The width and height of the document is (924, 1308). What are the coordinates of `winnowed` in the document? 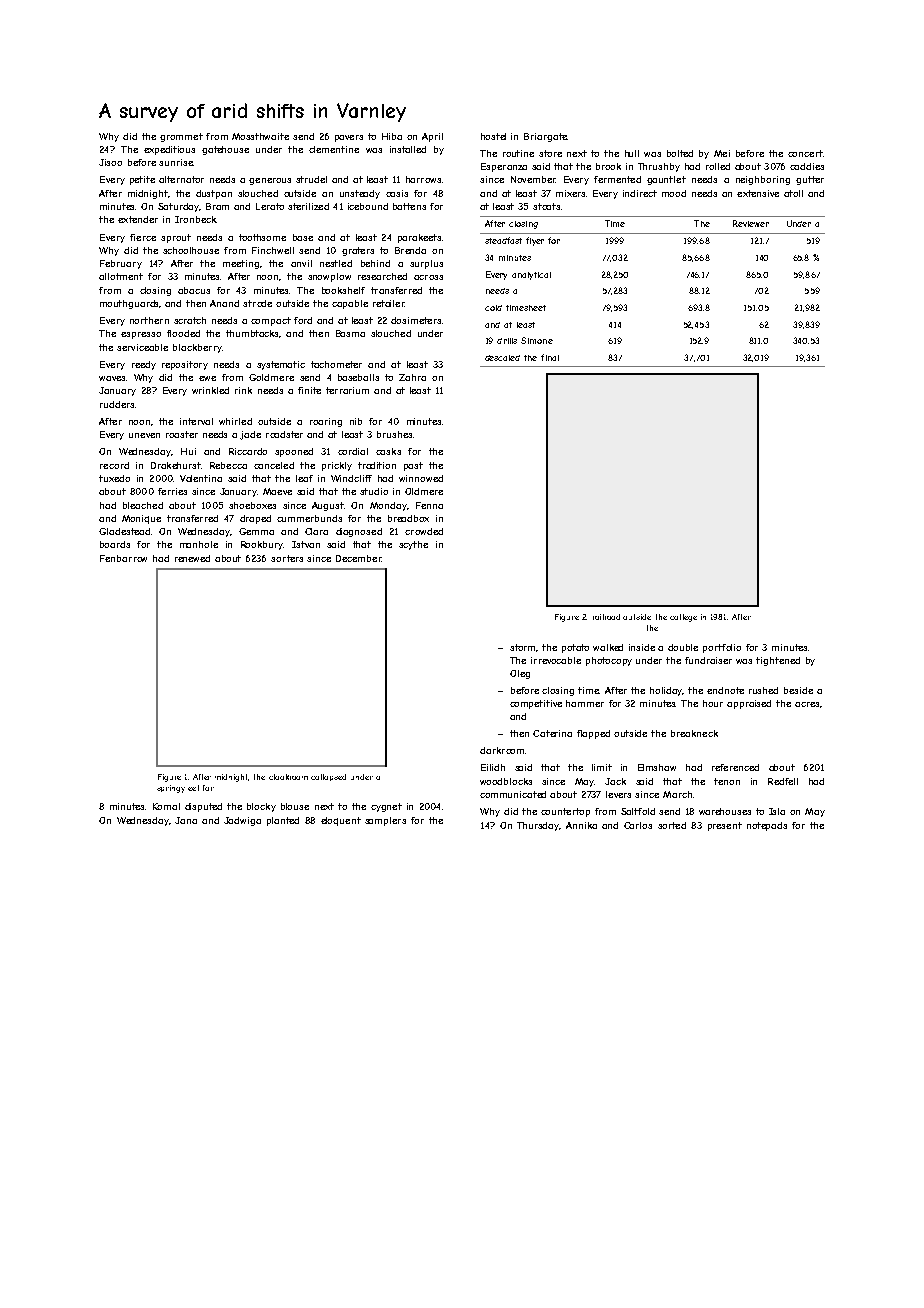 It's located at (421, 478).
